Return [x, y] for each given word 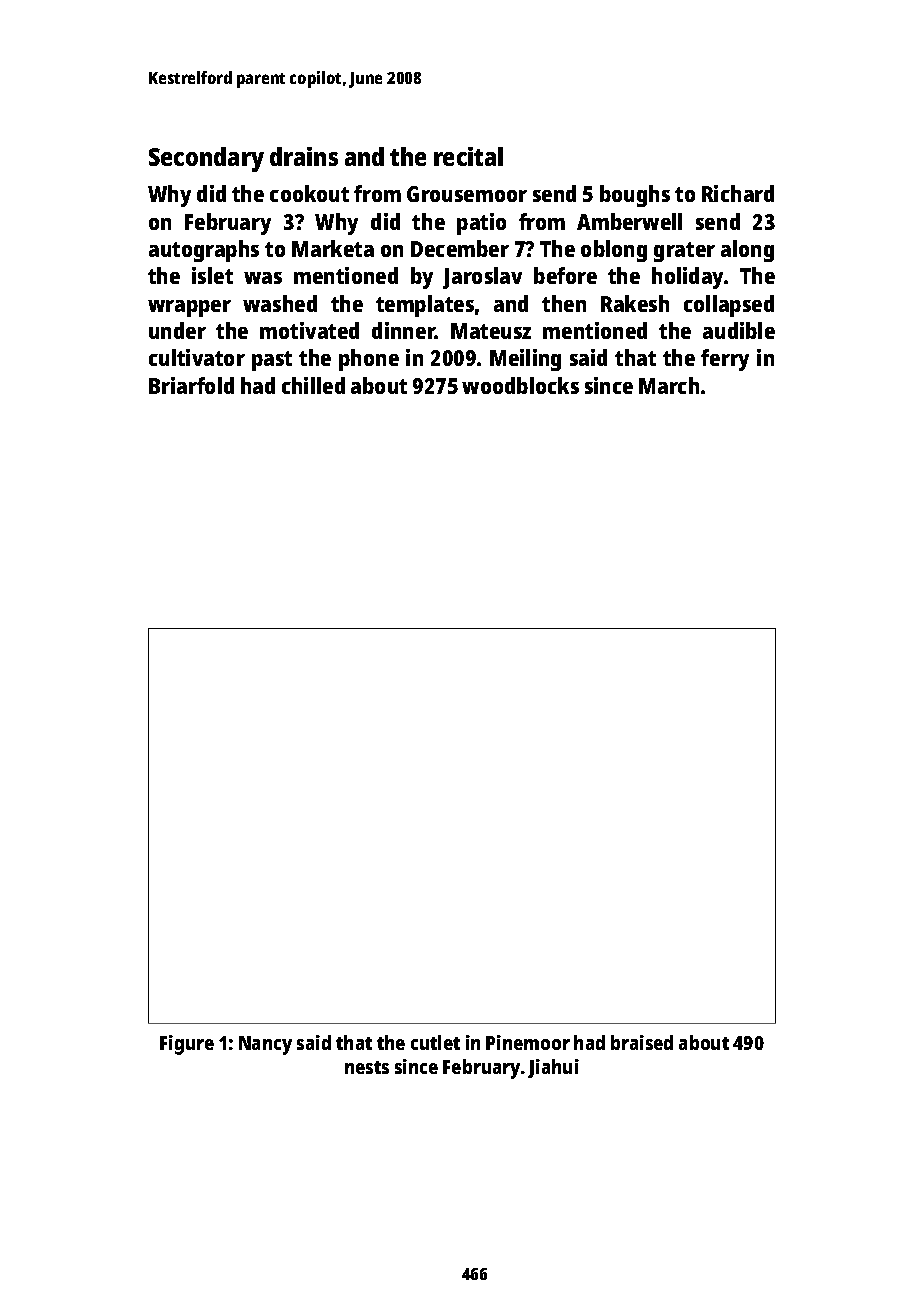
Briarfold [191, 385]
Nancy [265, 1045]
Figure [187, 1045]
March [669, 385]
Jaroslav [482, 278]
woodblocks [520, 385]
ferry [725, 360]
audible [739, 330]
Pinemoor [528, 1042]
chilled [313, 385]
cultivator [197, 357]
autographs [204, 251]
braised [642, 1042]
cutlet [435, 1042]
